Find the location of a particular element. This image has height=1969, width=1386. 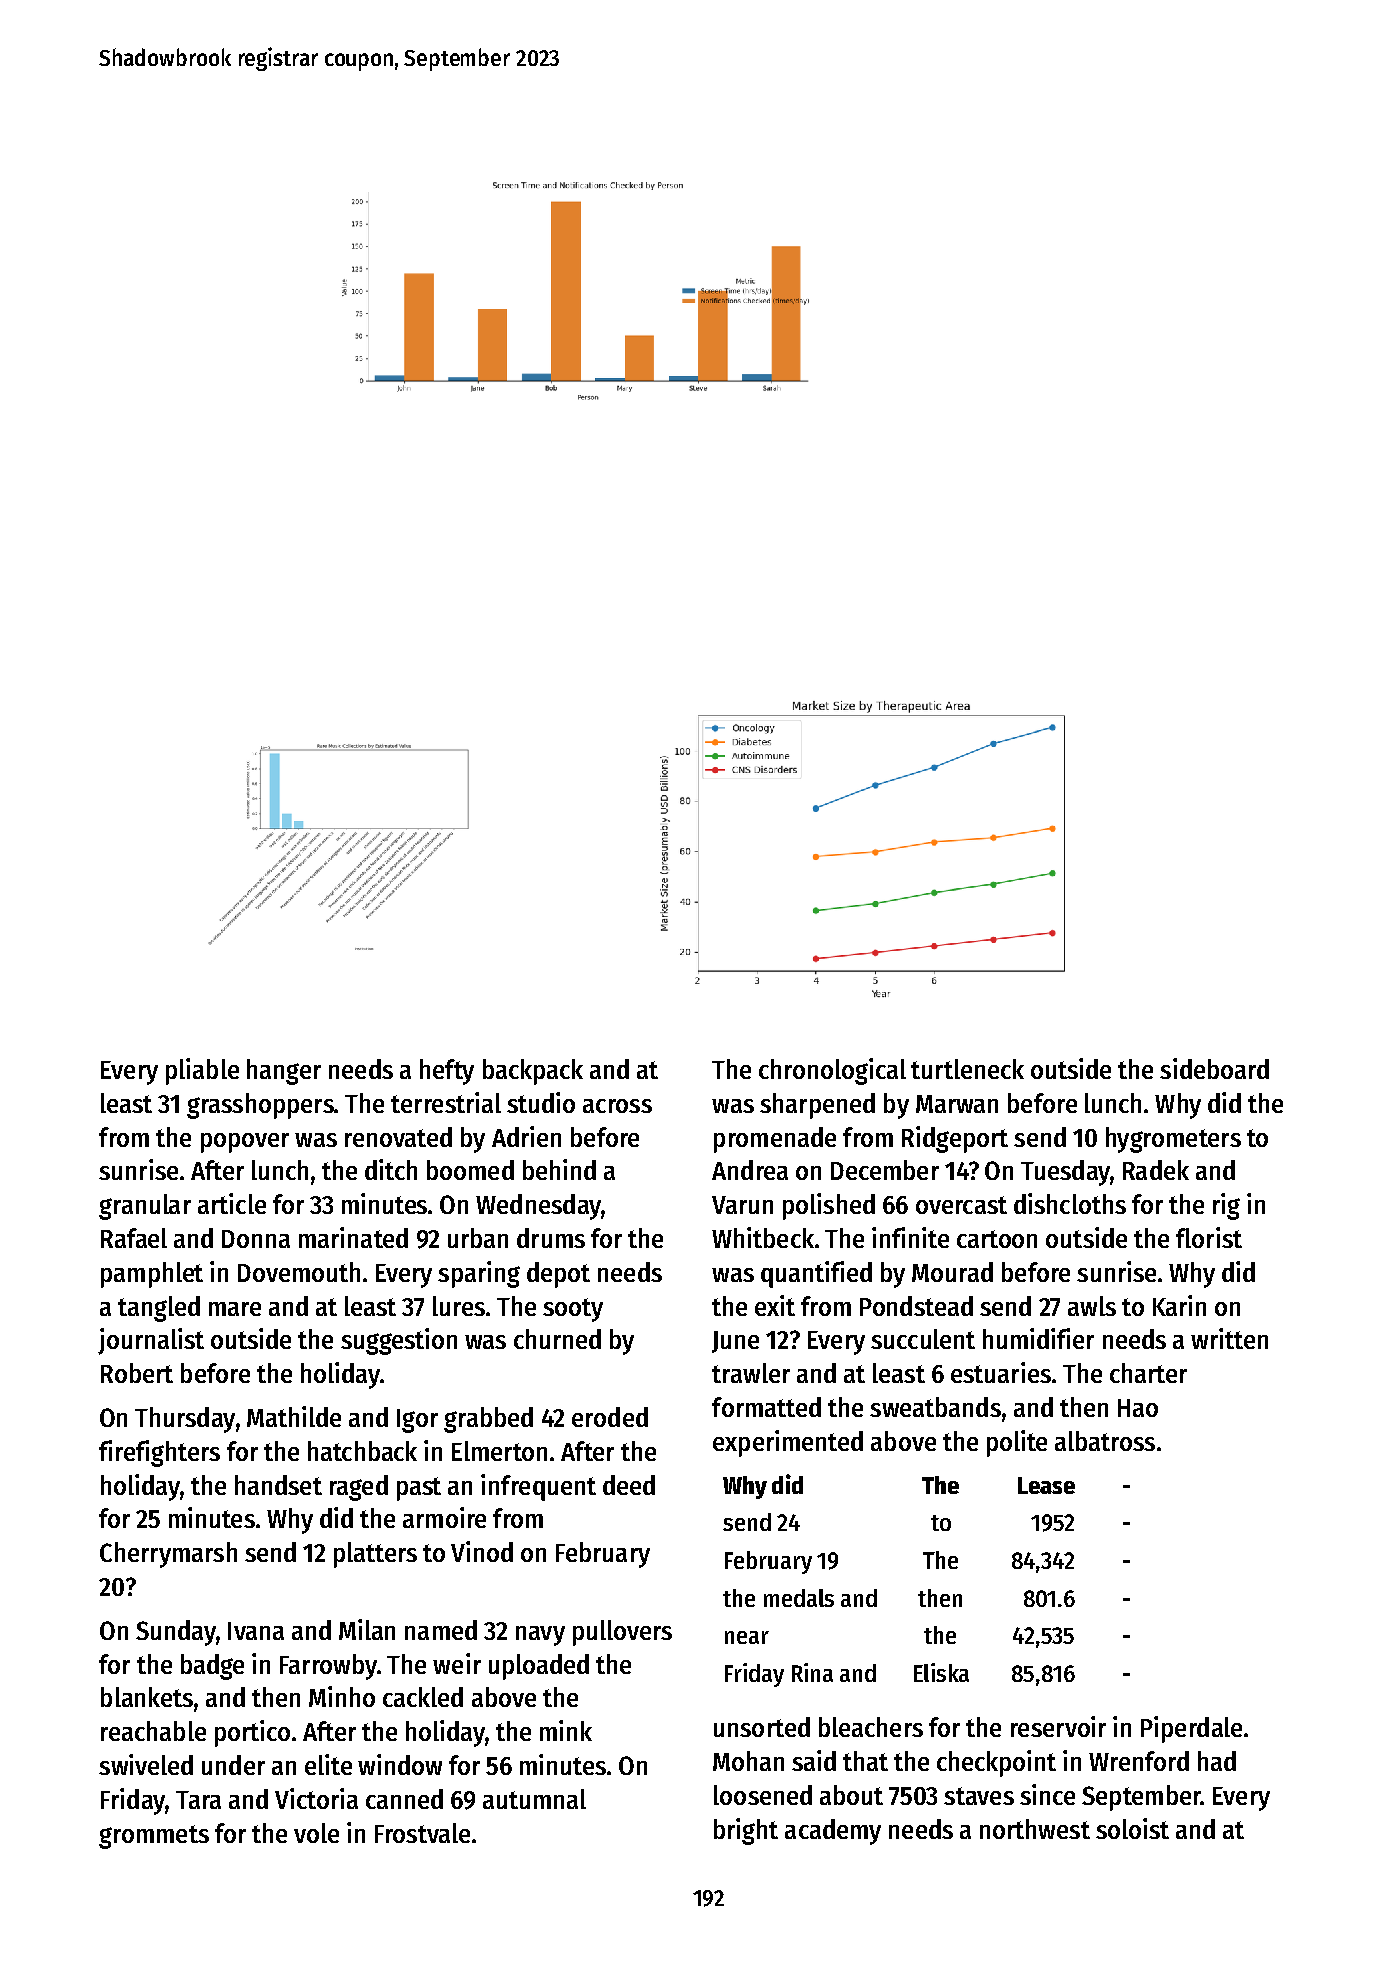

Farrowby is located at coordinates (328, 1667).
